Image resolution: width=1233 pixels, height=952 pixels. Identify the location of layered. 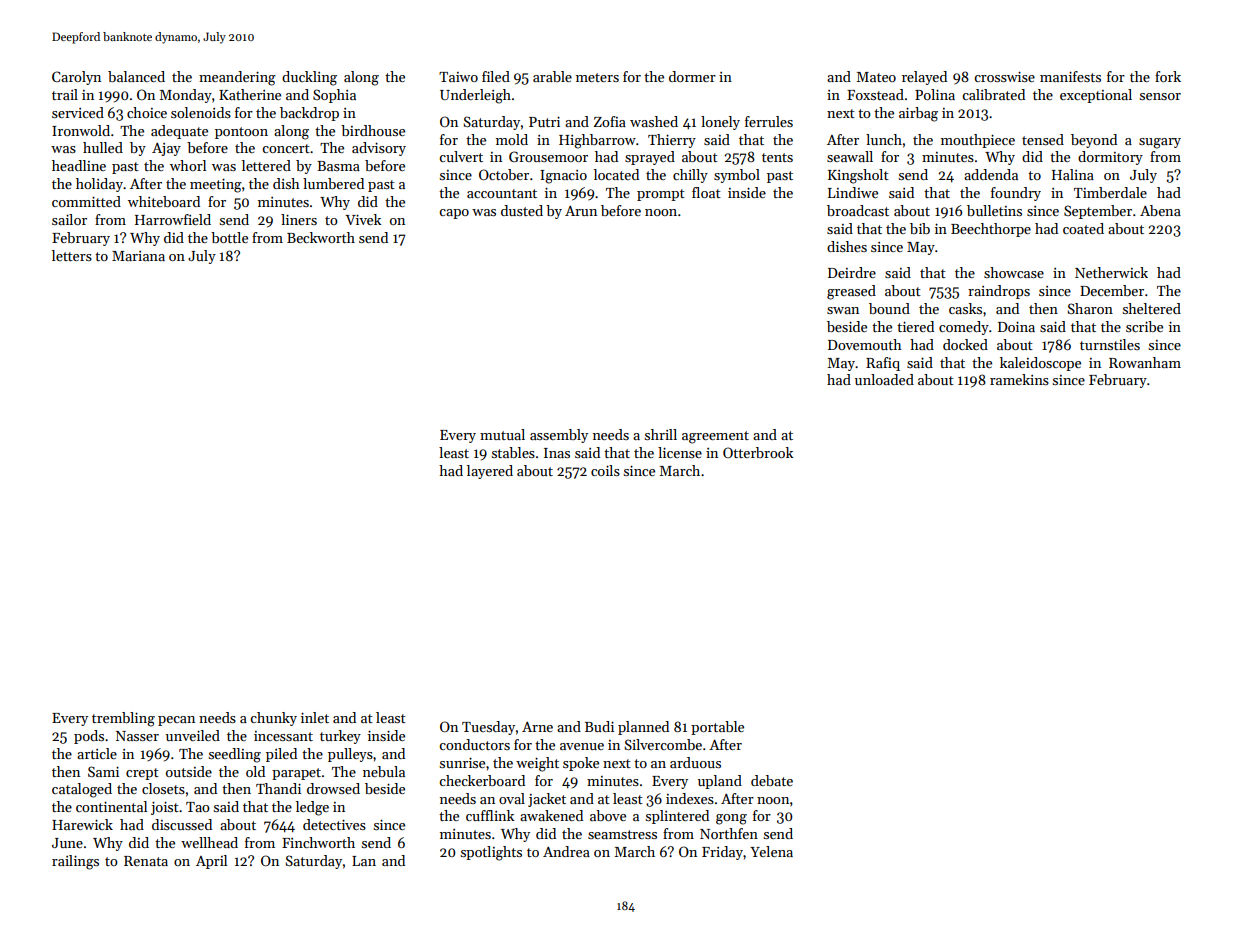
(490, 472).
